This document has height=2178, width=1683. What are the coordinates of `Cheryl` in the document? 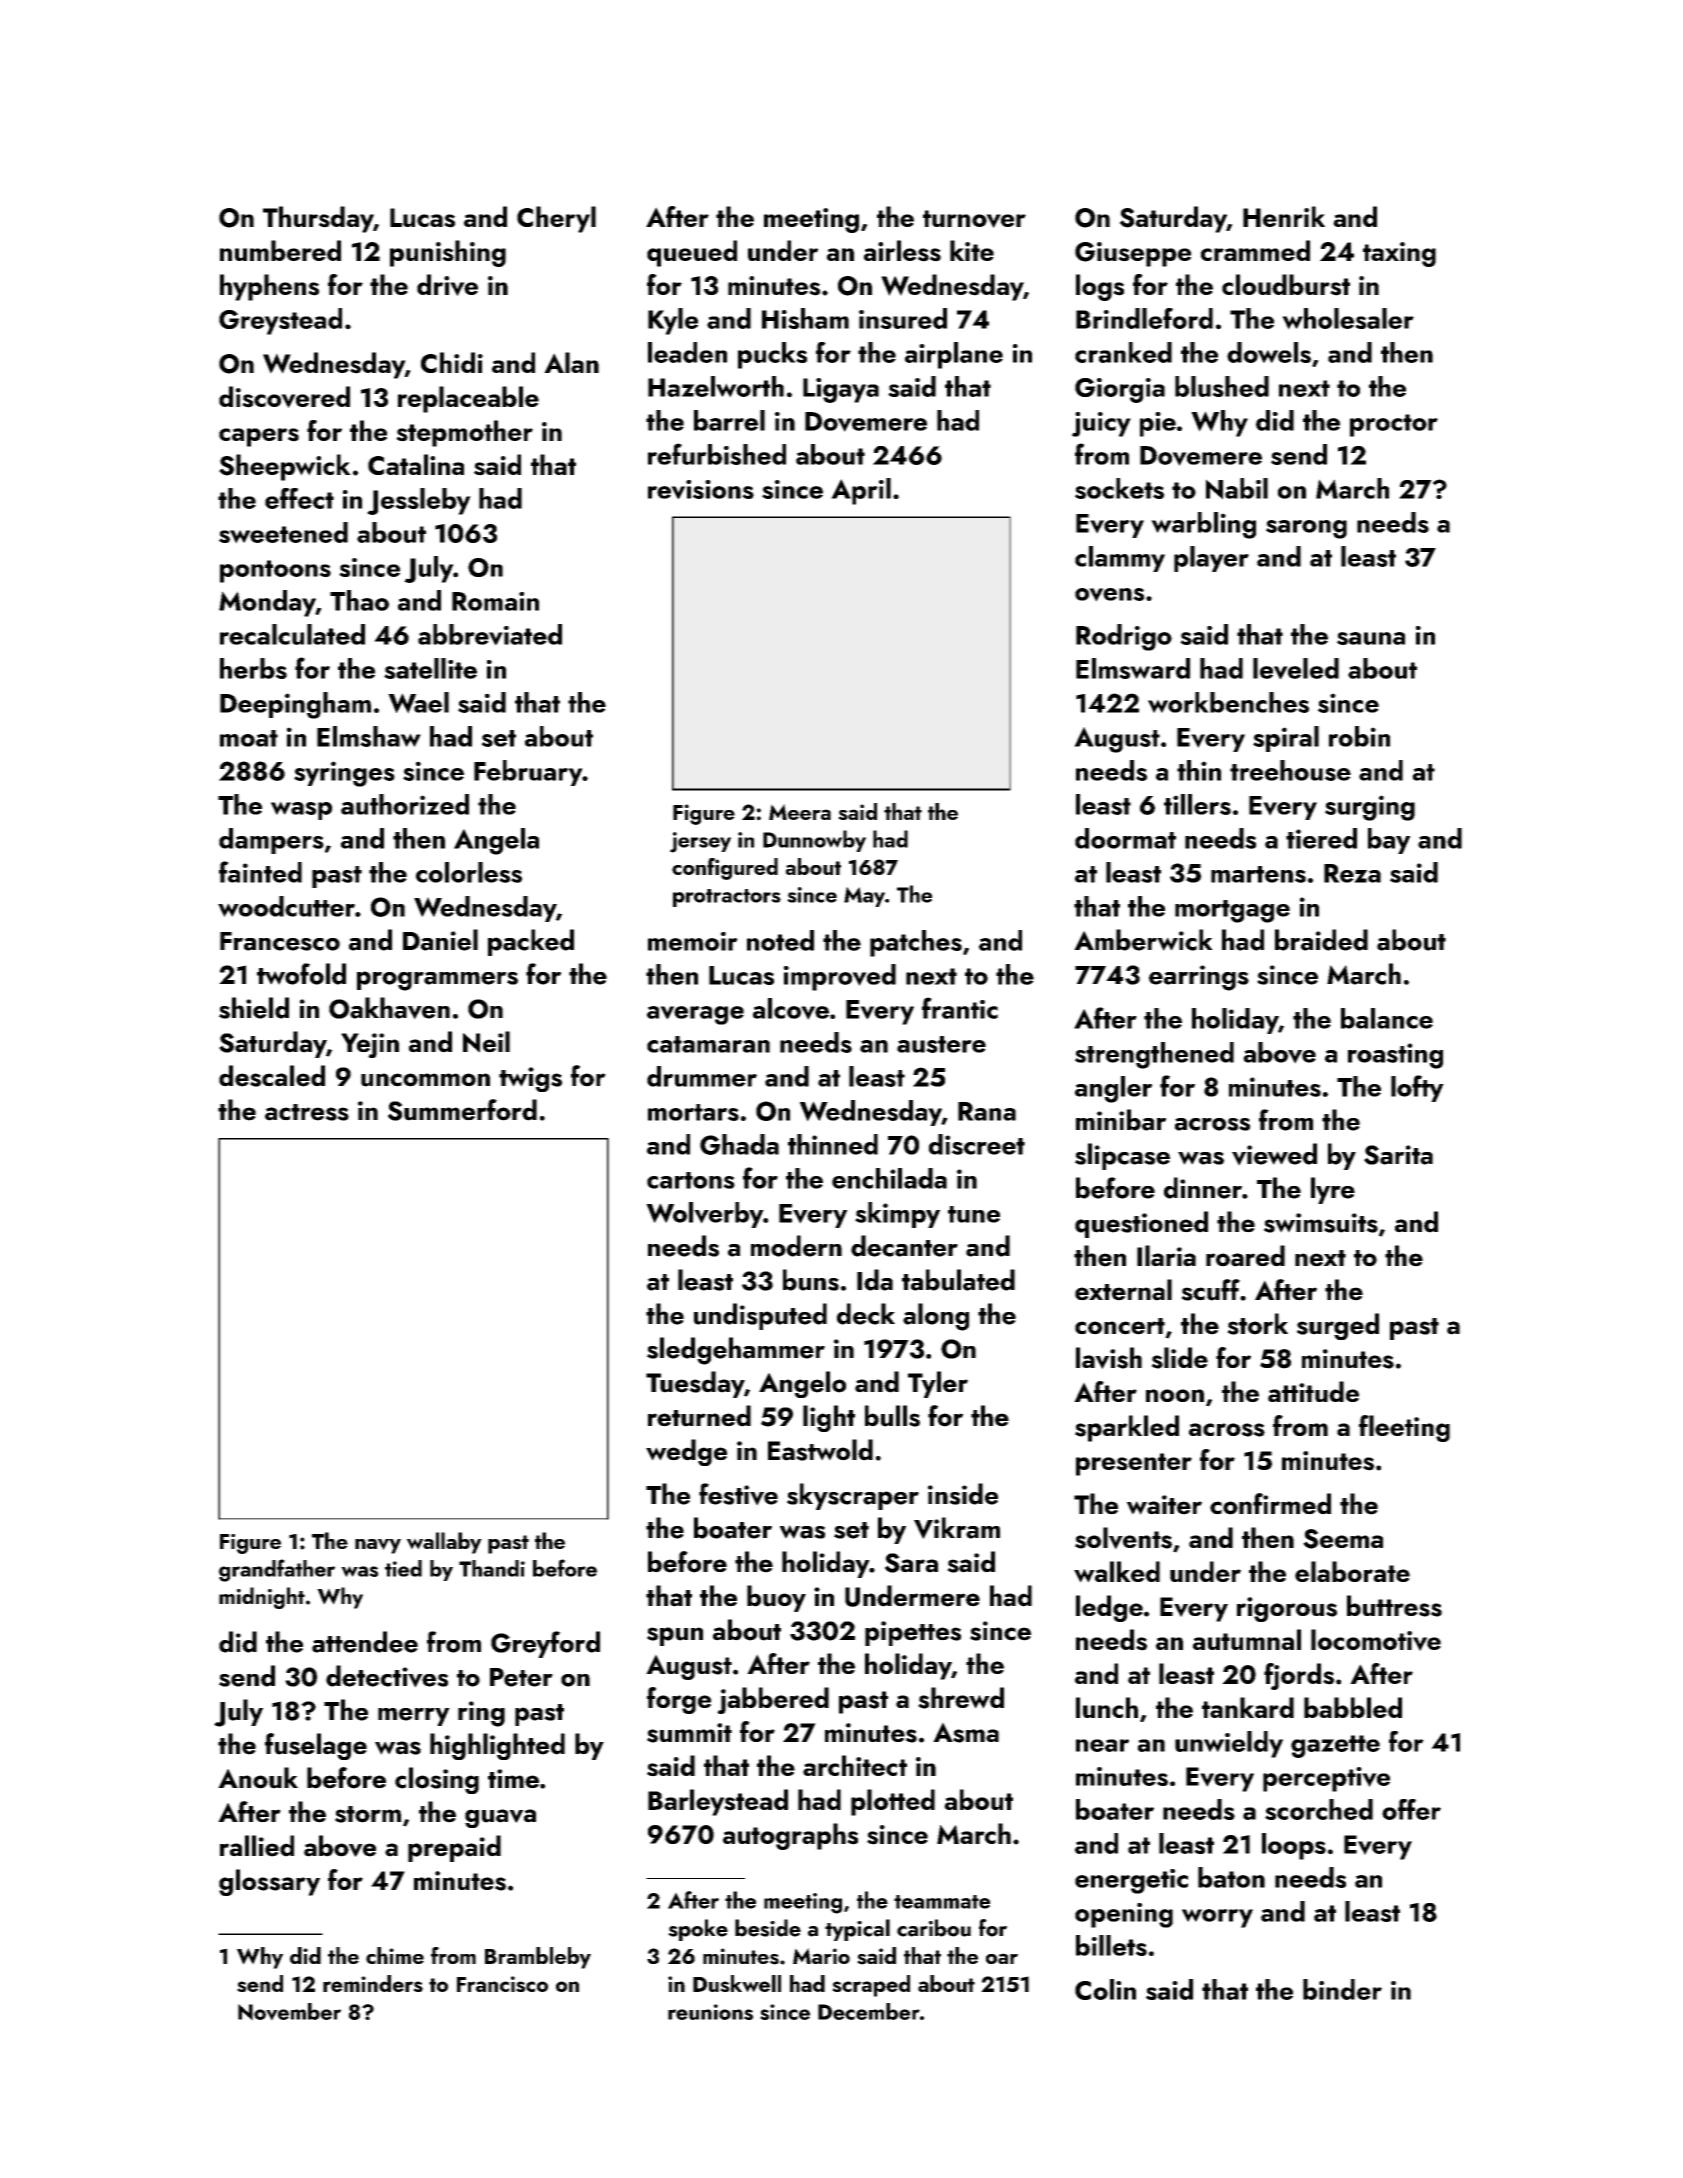 It's located at (556, 219).
